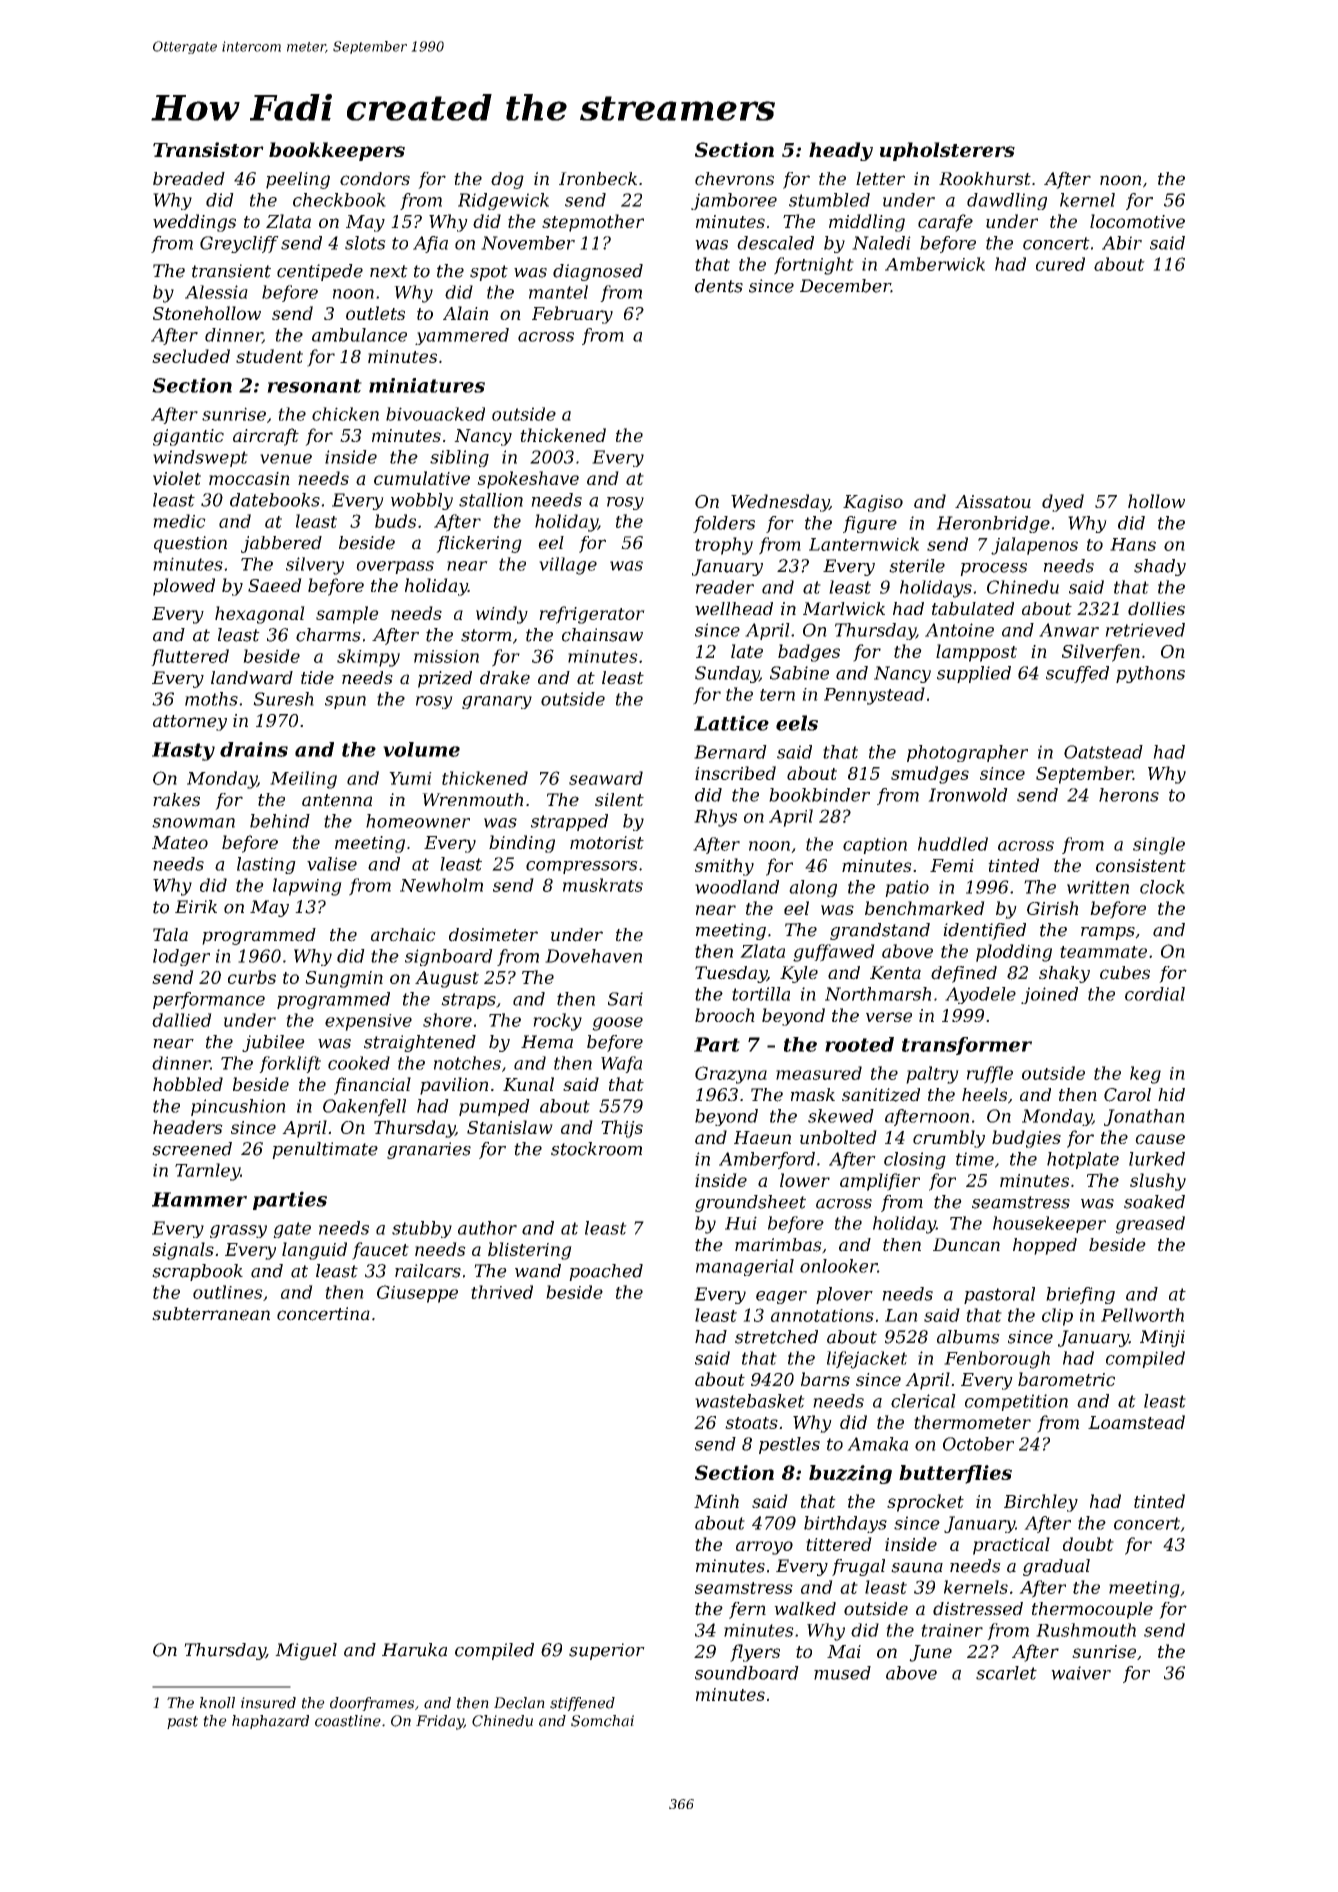 The height and width of the image is (1892, 1338). Describe the element at coordinates (602, 1721) in the image. I see `Somchai` at that location.
